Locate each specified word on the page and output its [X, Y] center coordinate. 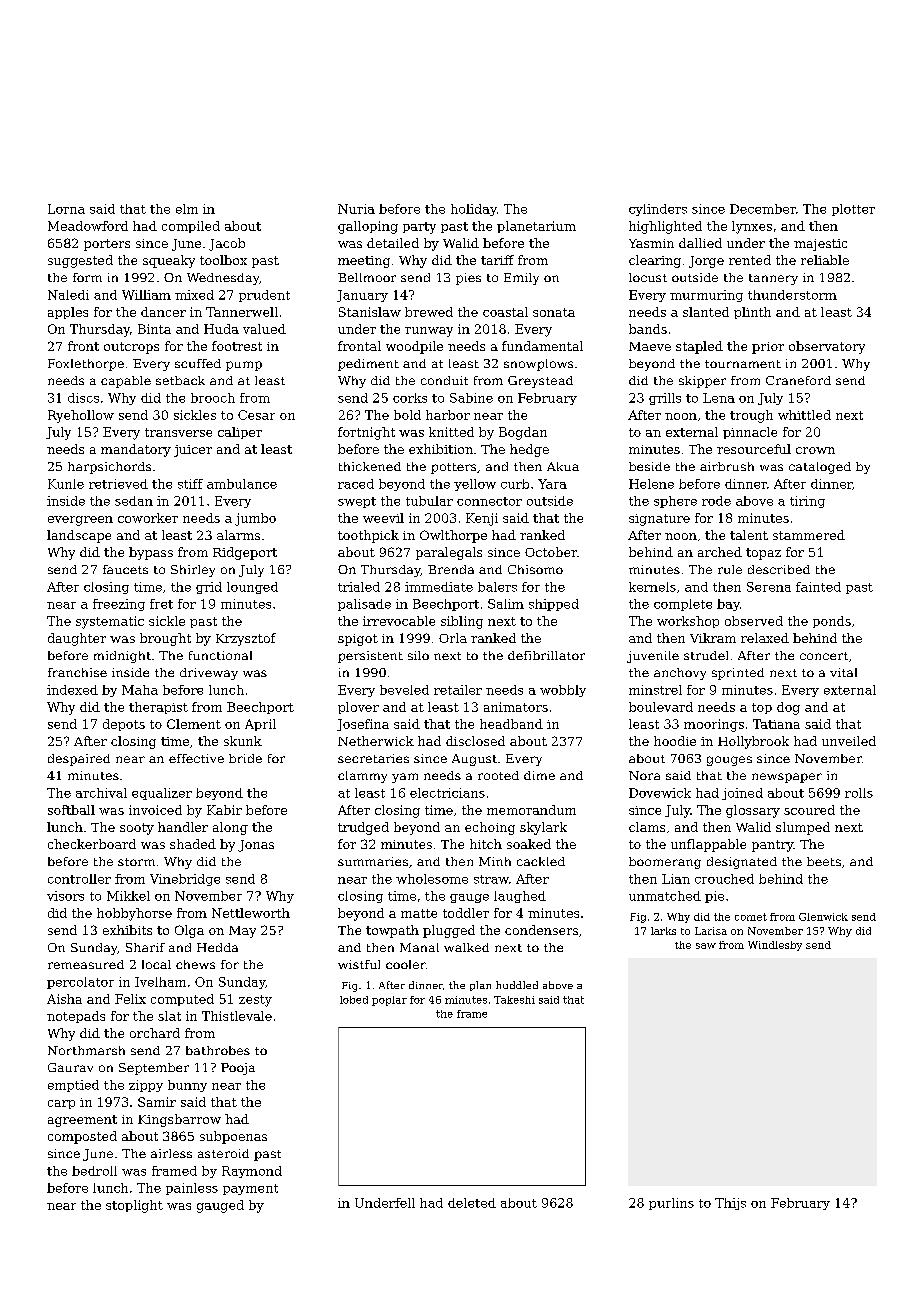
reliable [825, 260]
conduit [444, 380]
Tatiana [776, 724]
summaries [373, 861]
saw [706, 946]
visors [65, 896]
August [474, 760]
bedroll [94, 1171]
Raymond [252, 1172]
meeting [364, 262]
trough [751, 416]
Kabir [224, 810]
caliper [240, 433]
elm [187, 209]
